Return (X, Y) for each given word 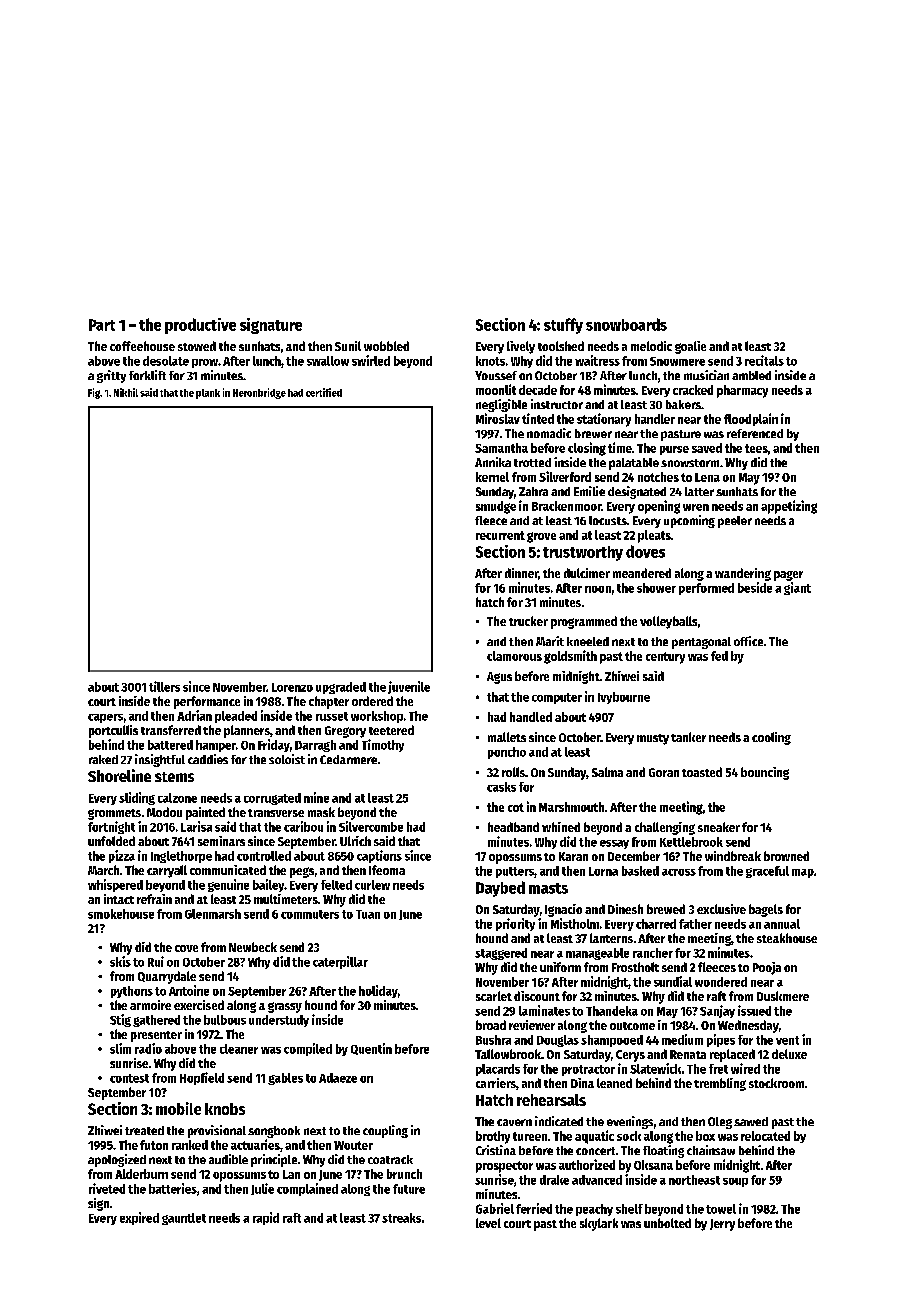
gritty (111, 376)
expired (139, 1218)
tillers (164, 686)
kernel (492, 477)
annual (782, 924)
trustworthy (583, 553)
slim (120, 1048)
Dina (582, 1083)
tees (756, 448)
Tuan (368, 914)
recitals (764, 360)
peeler (735, 522)
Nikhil (126, 392)
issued (754, 1010)
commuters (310, 914)
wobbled (386, 346)
